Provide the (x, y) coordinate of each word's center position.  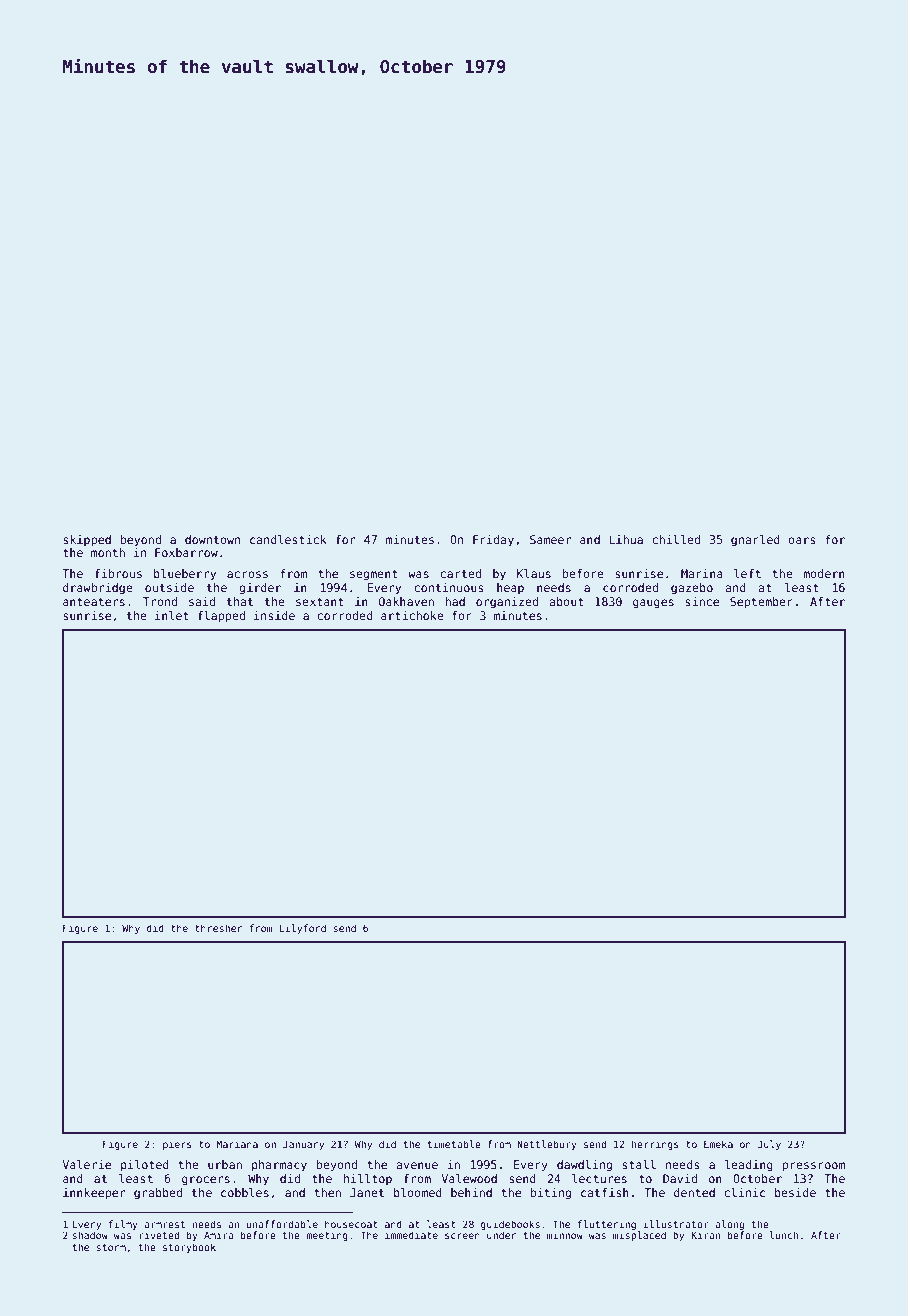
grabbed (158, 1194)
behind (471, 1192)
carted (460, 573)
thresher (218, 928)
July (769, 1145)
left (747, 573)
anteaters (94, 602)
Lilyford (302, 929)
